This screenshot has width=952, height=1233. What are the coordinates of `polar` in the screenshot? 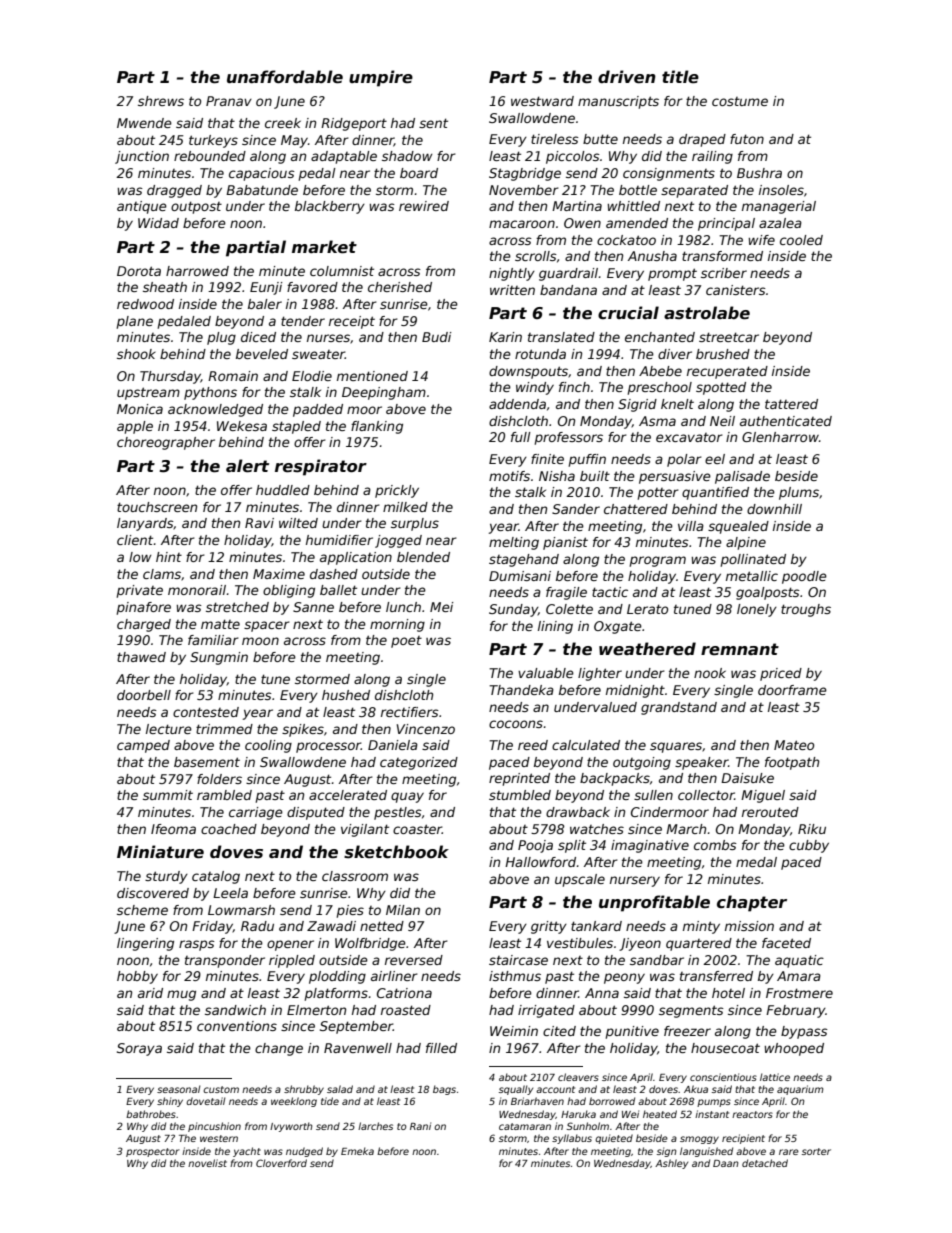 It's located at (684, 460).
